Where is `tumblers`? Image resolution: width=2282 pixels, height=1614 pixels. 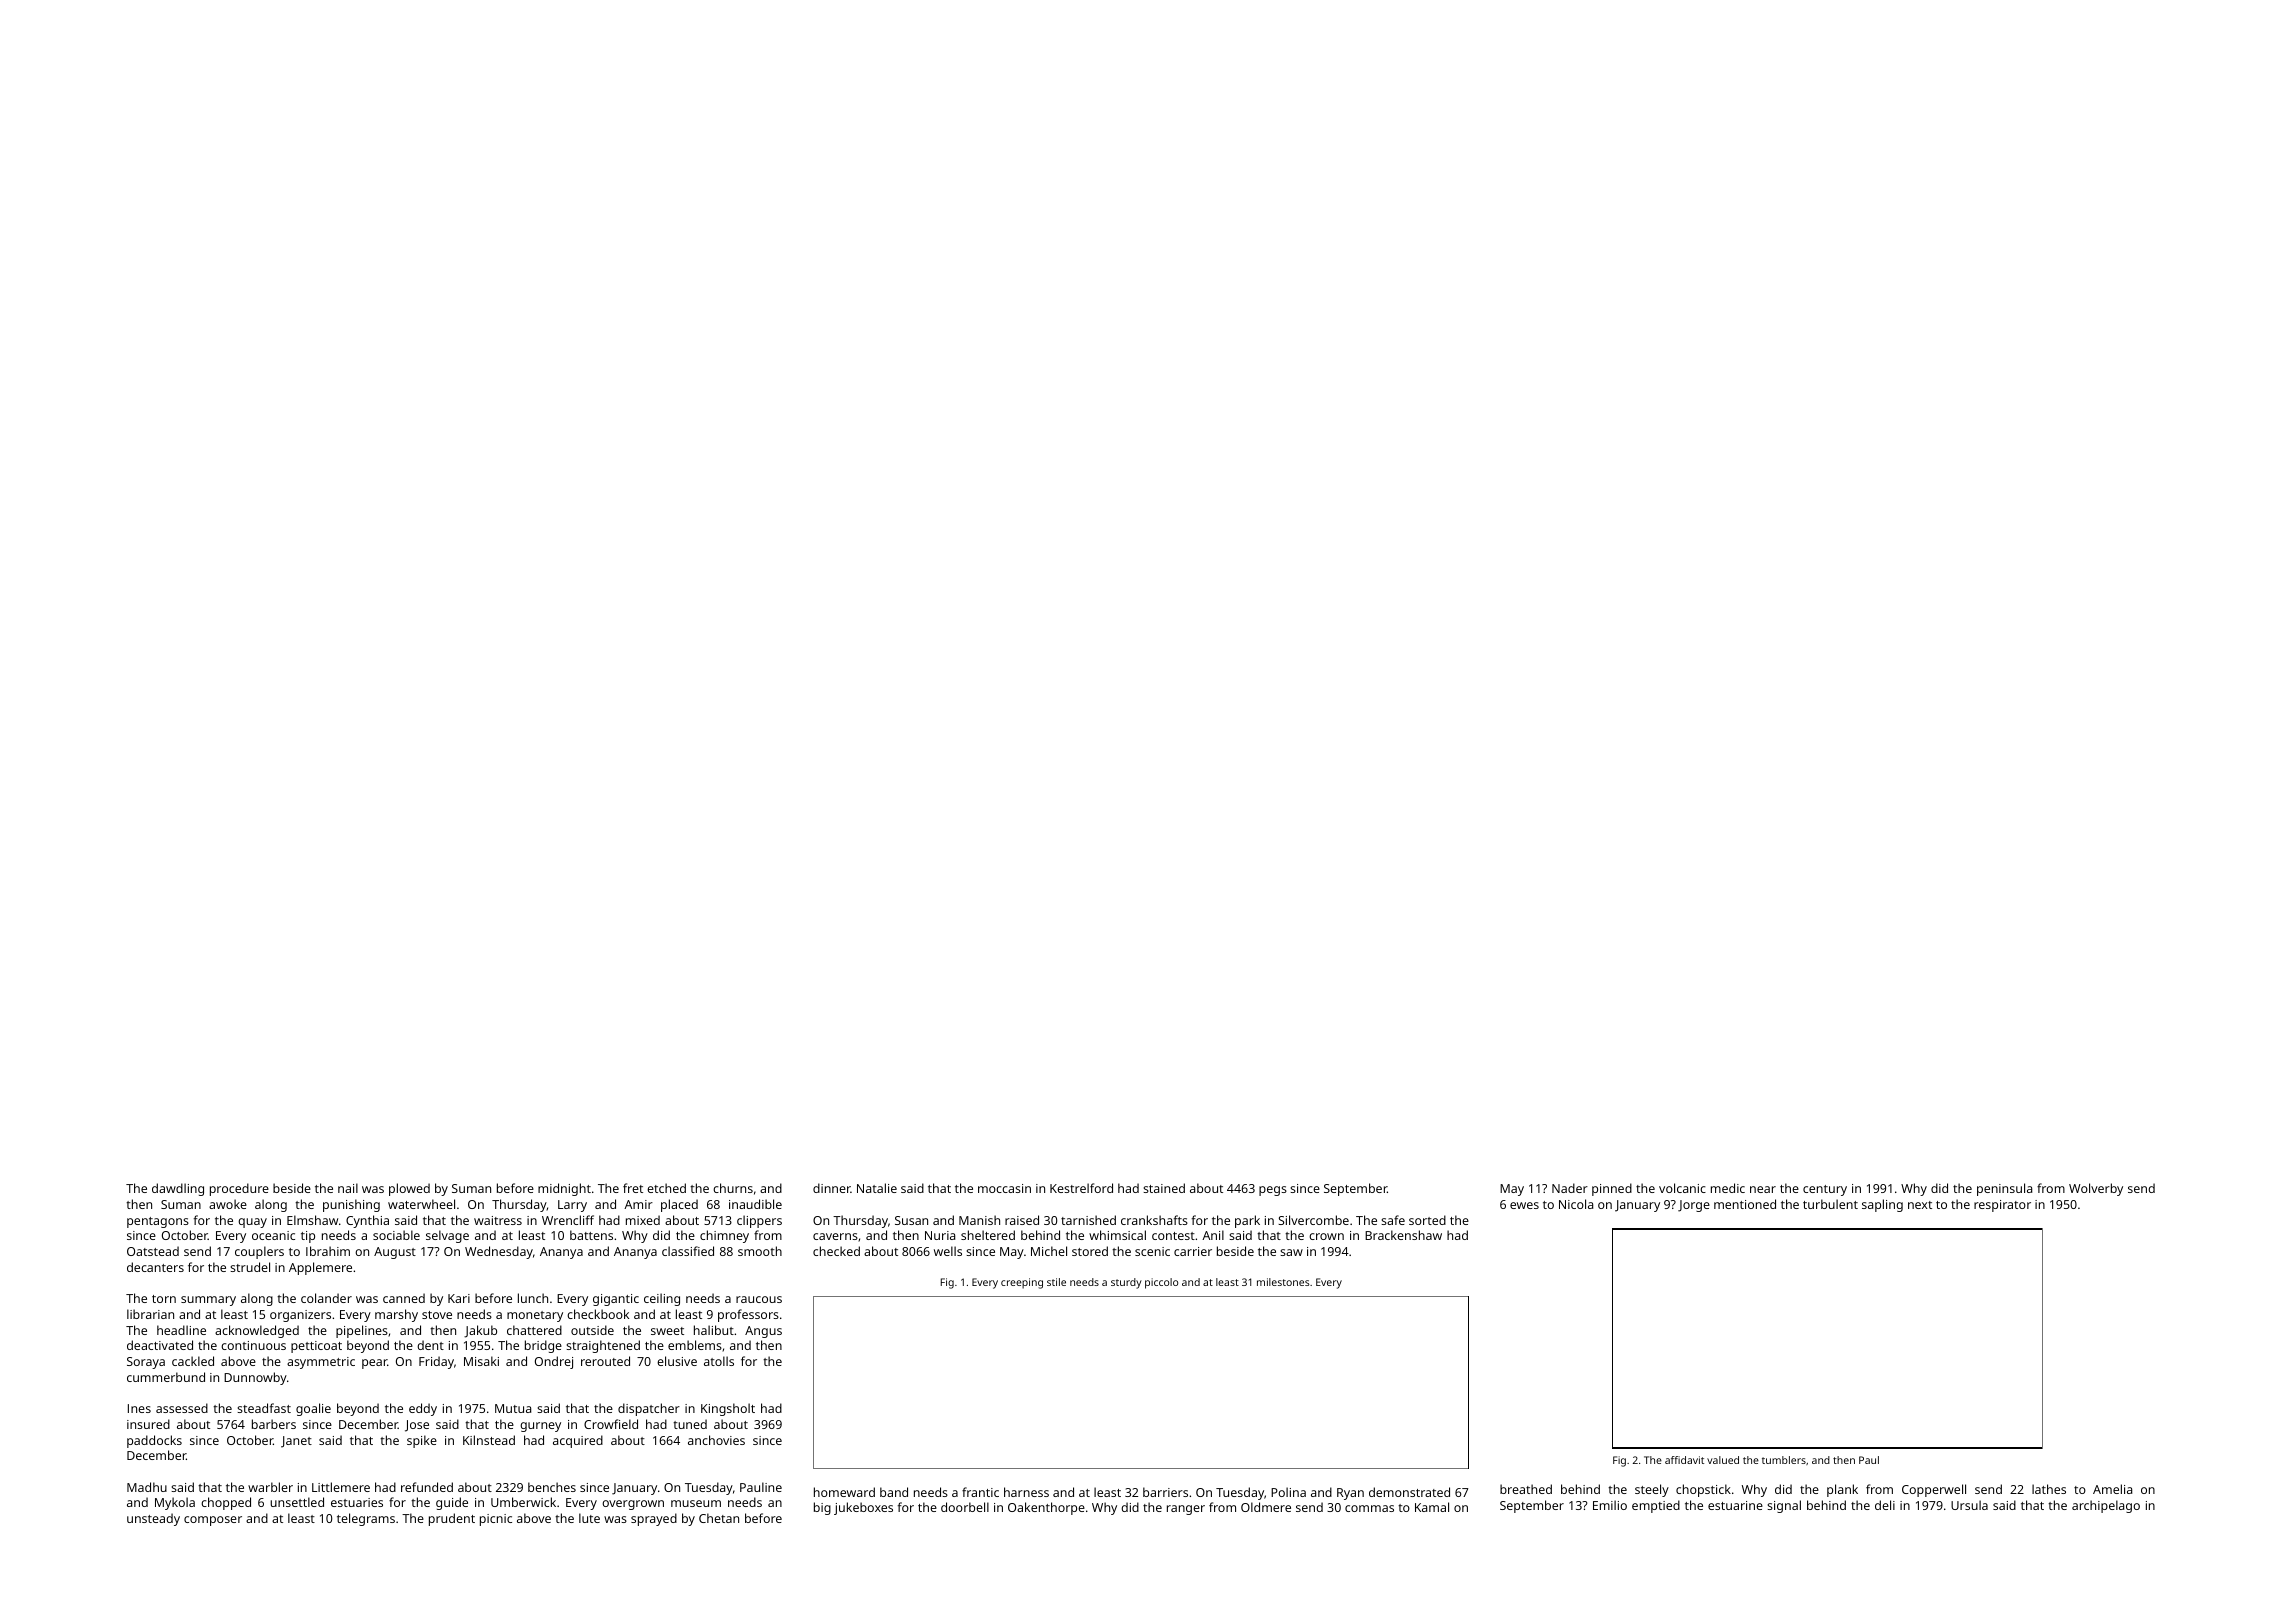 tumblers is located at coordinates (1784, 1460).
